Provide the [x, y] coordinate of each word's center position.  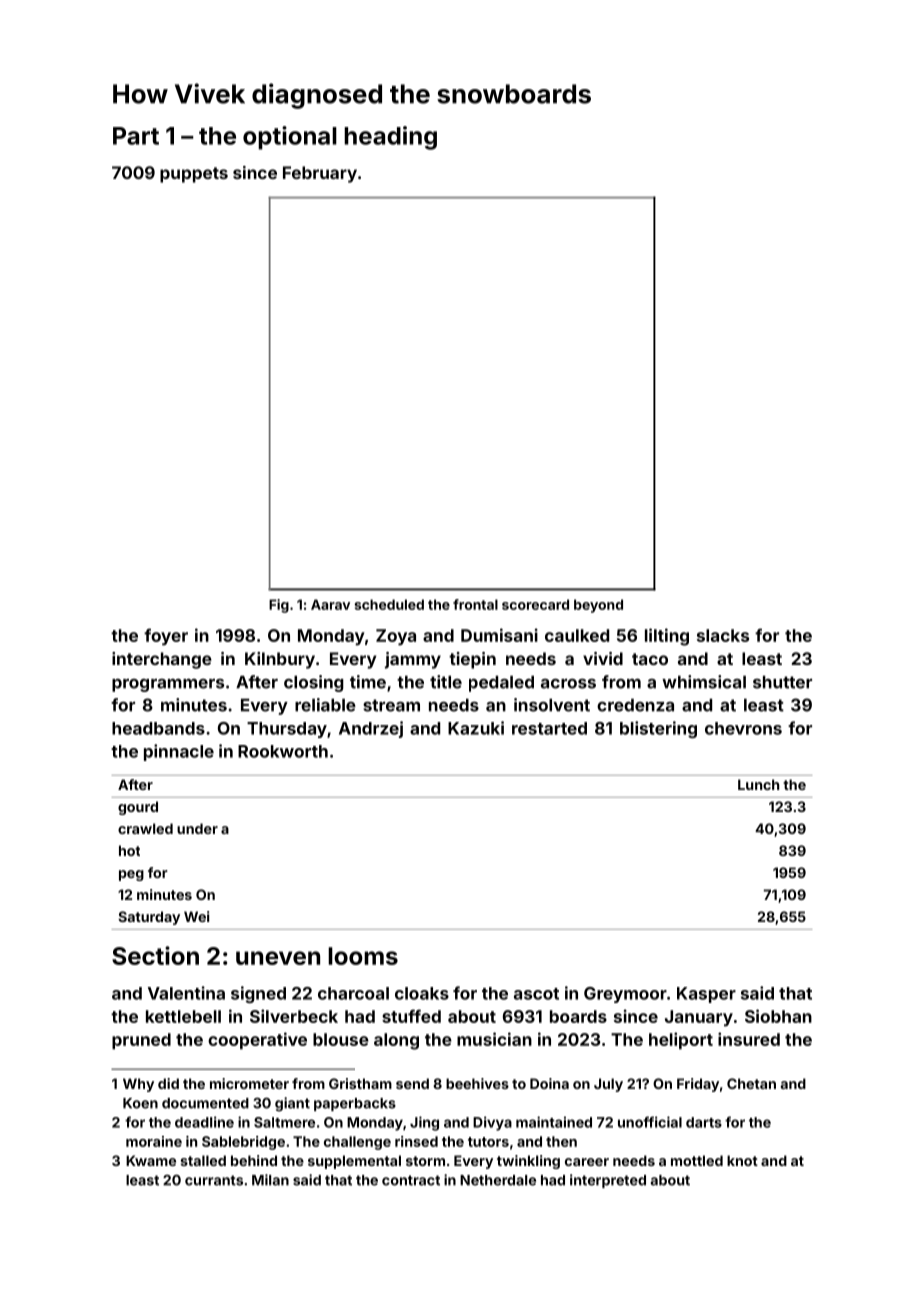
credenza [635, 705]
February [320, 174]
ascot [536, 994]
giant [292, 1104]
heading [390, 138]
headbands [158, 728]
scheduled [389, 604]
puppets [194, 175]
